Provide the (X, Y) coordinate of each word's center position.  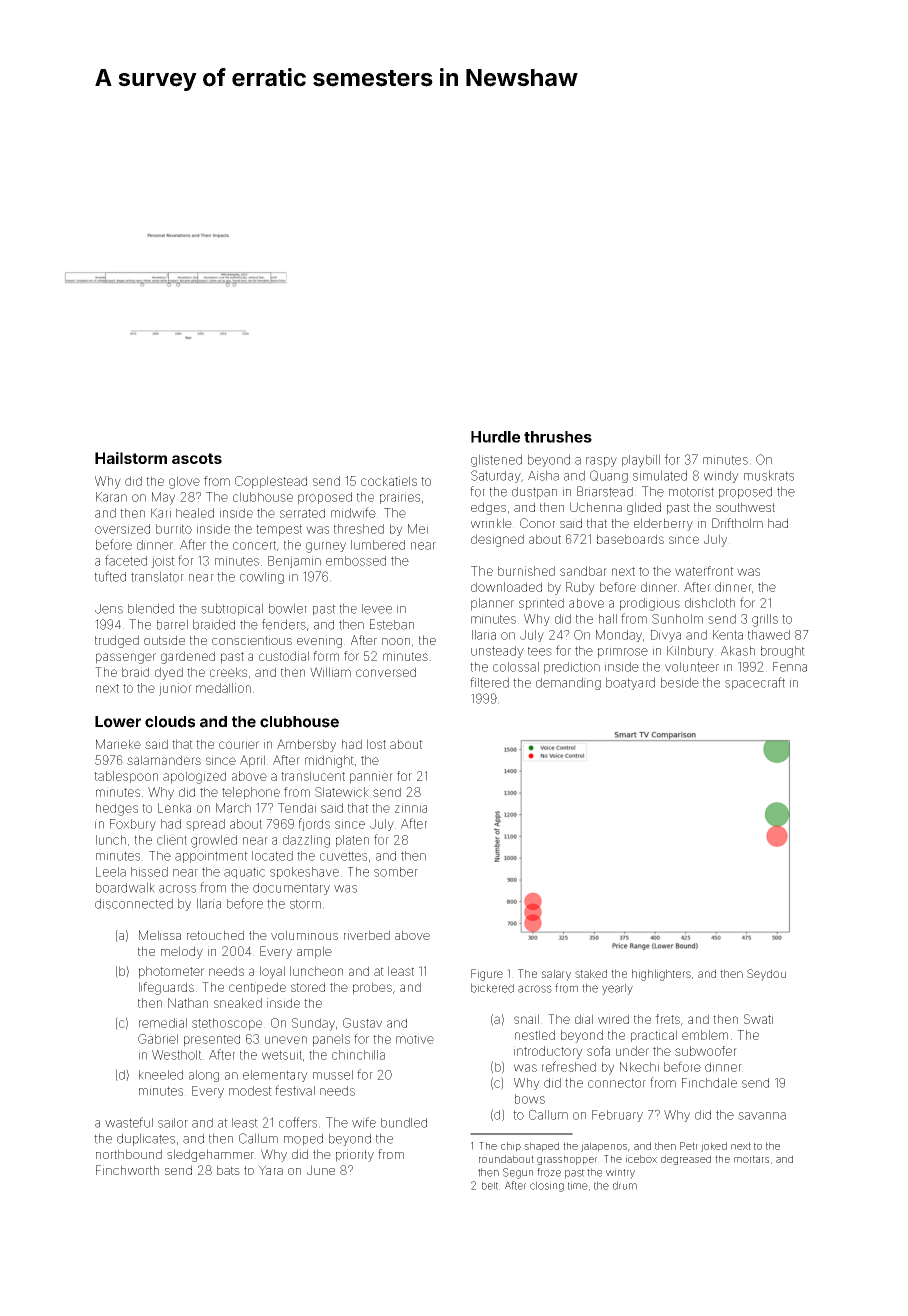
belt (490, 1186)
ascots (197, 458)
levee (377, 609)
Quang (609, 476)
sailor (173, 1123)
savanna (762, 1116)
